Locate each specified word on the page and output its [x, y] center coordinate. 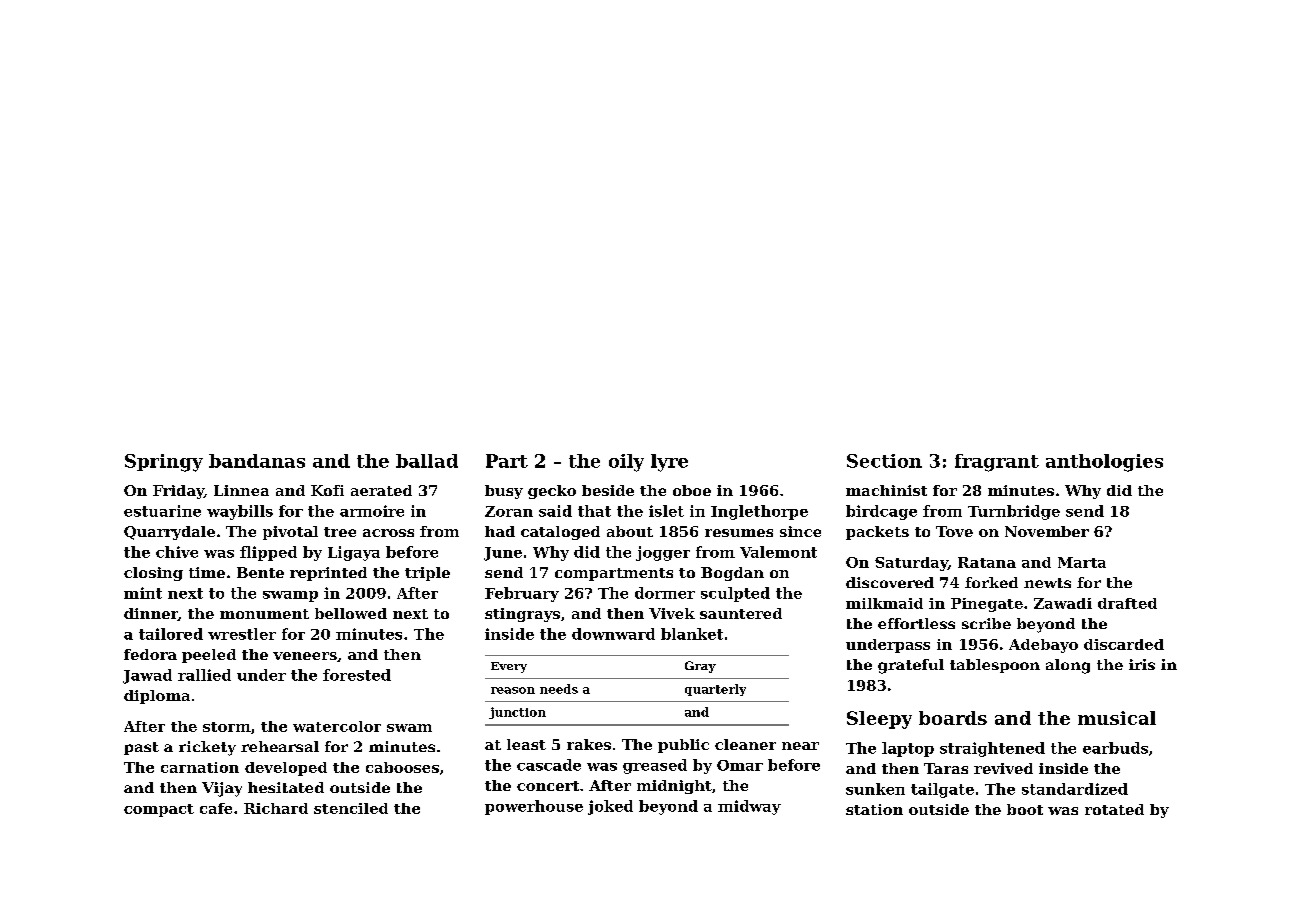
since [800, 531]
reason [513, 690]
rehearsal [280, 746]
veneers [305, 656]
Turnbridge [1014, 512]
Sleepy [879, 720]
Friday [178, 492]
